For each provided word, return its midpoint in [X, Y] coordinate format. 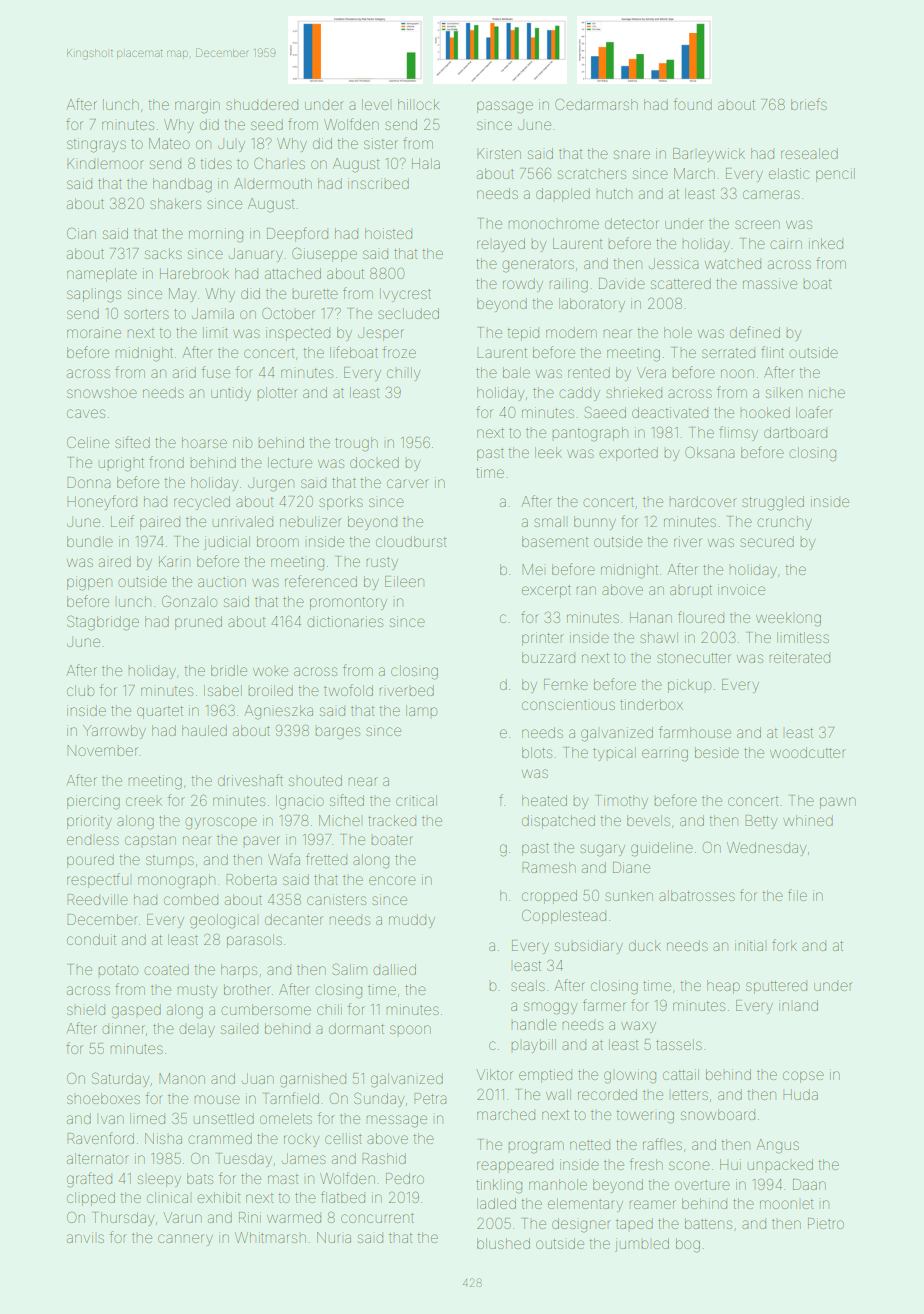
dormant [356, 1028]
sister [381, 143]
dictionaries [345, 621]
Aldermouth [273, 183]
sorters [146, 314]
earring [665, 754]
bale [516, 372]
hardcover [703, 501]
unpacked [780, 1164]
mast [283, 1179]
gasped [136, 1011]
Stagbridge [103, 623]
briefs [809, 104]
